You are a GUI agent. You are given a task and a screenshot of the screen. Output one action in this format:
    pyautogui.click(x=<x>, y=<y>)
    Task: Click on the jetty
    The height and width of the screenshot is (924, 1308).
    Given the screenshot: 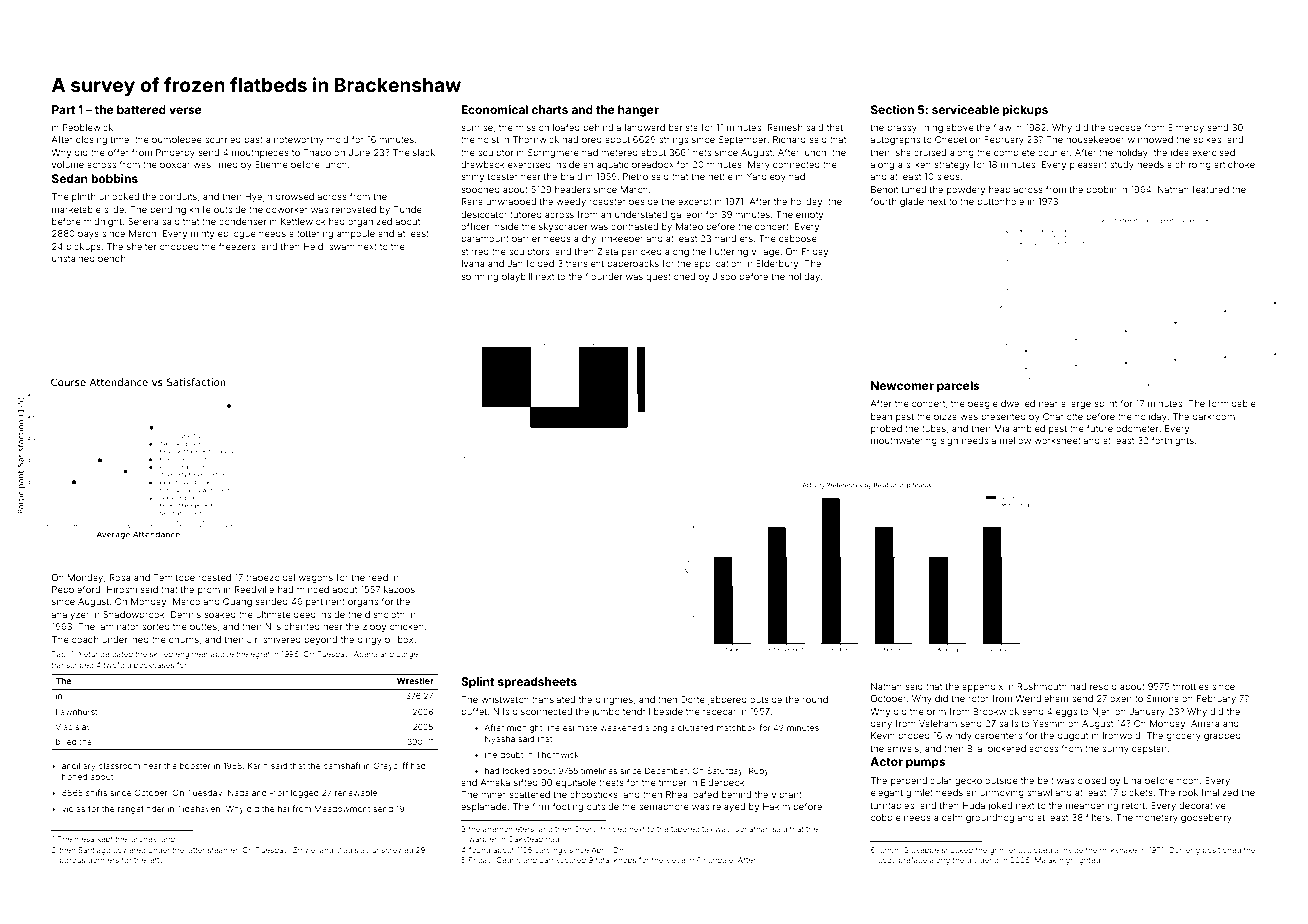 What is the action you would take?
    pyautogui.click(x=156, y=861)
